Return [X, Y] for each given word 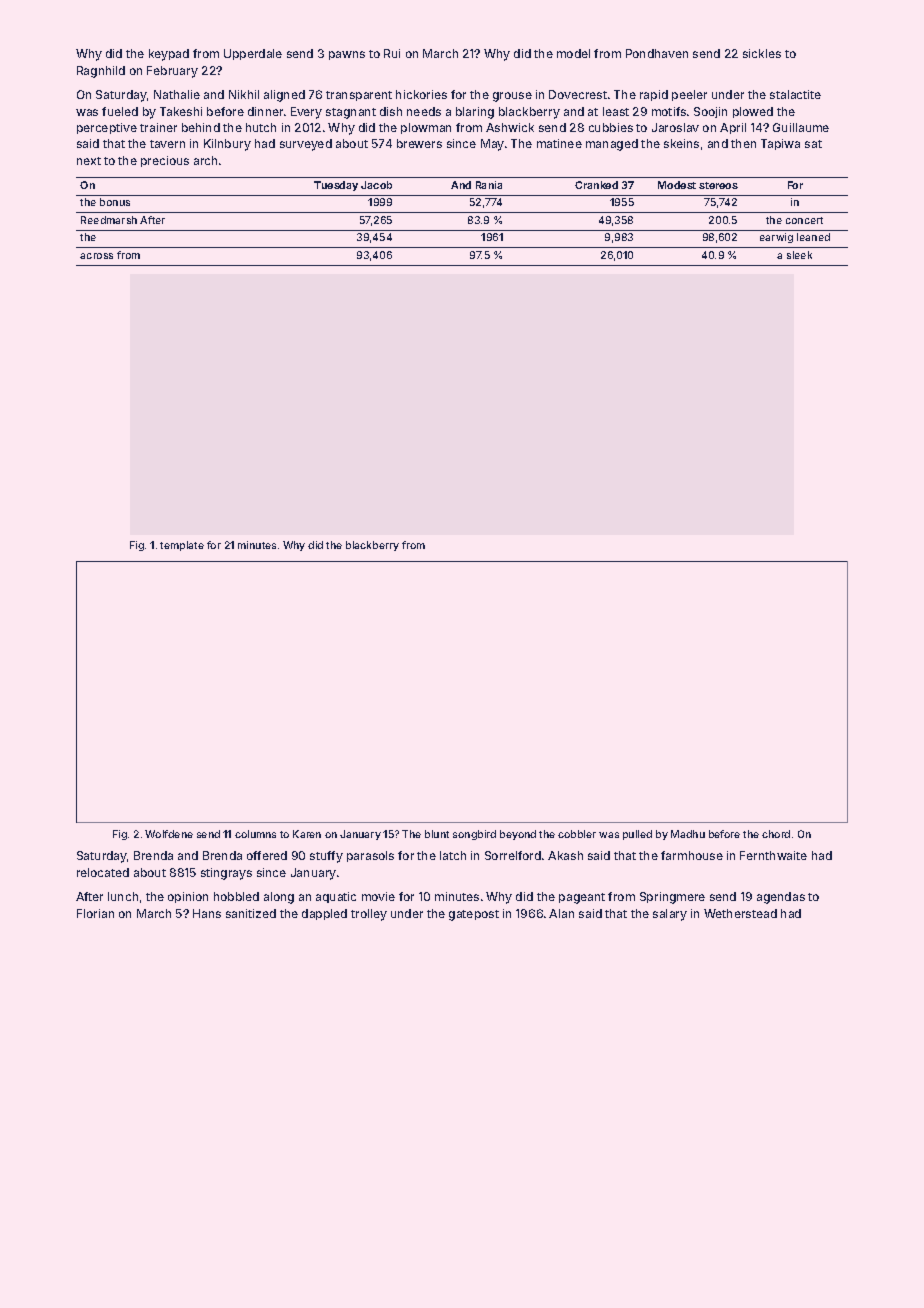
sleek [799, 255]
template [182, 546]
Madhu [688, 834]
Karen [307, 834]
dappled [324, 914]
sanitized [251, 913]
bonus [115, 202]
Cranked [596, 185]
